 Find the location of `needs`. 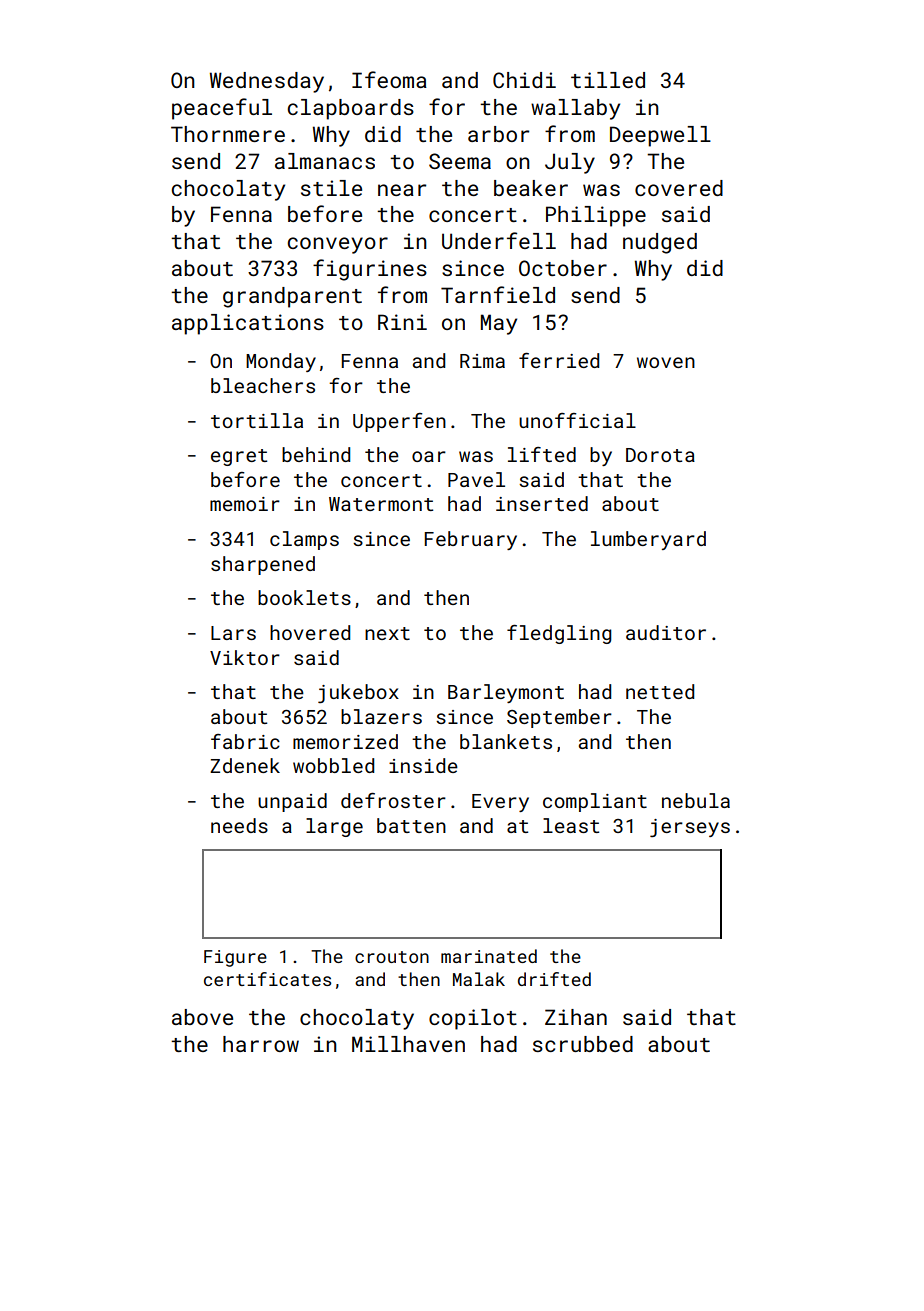

needs is located at coordinates (239, 825).
